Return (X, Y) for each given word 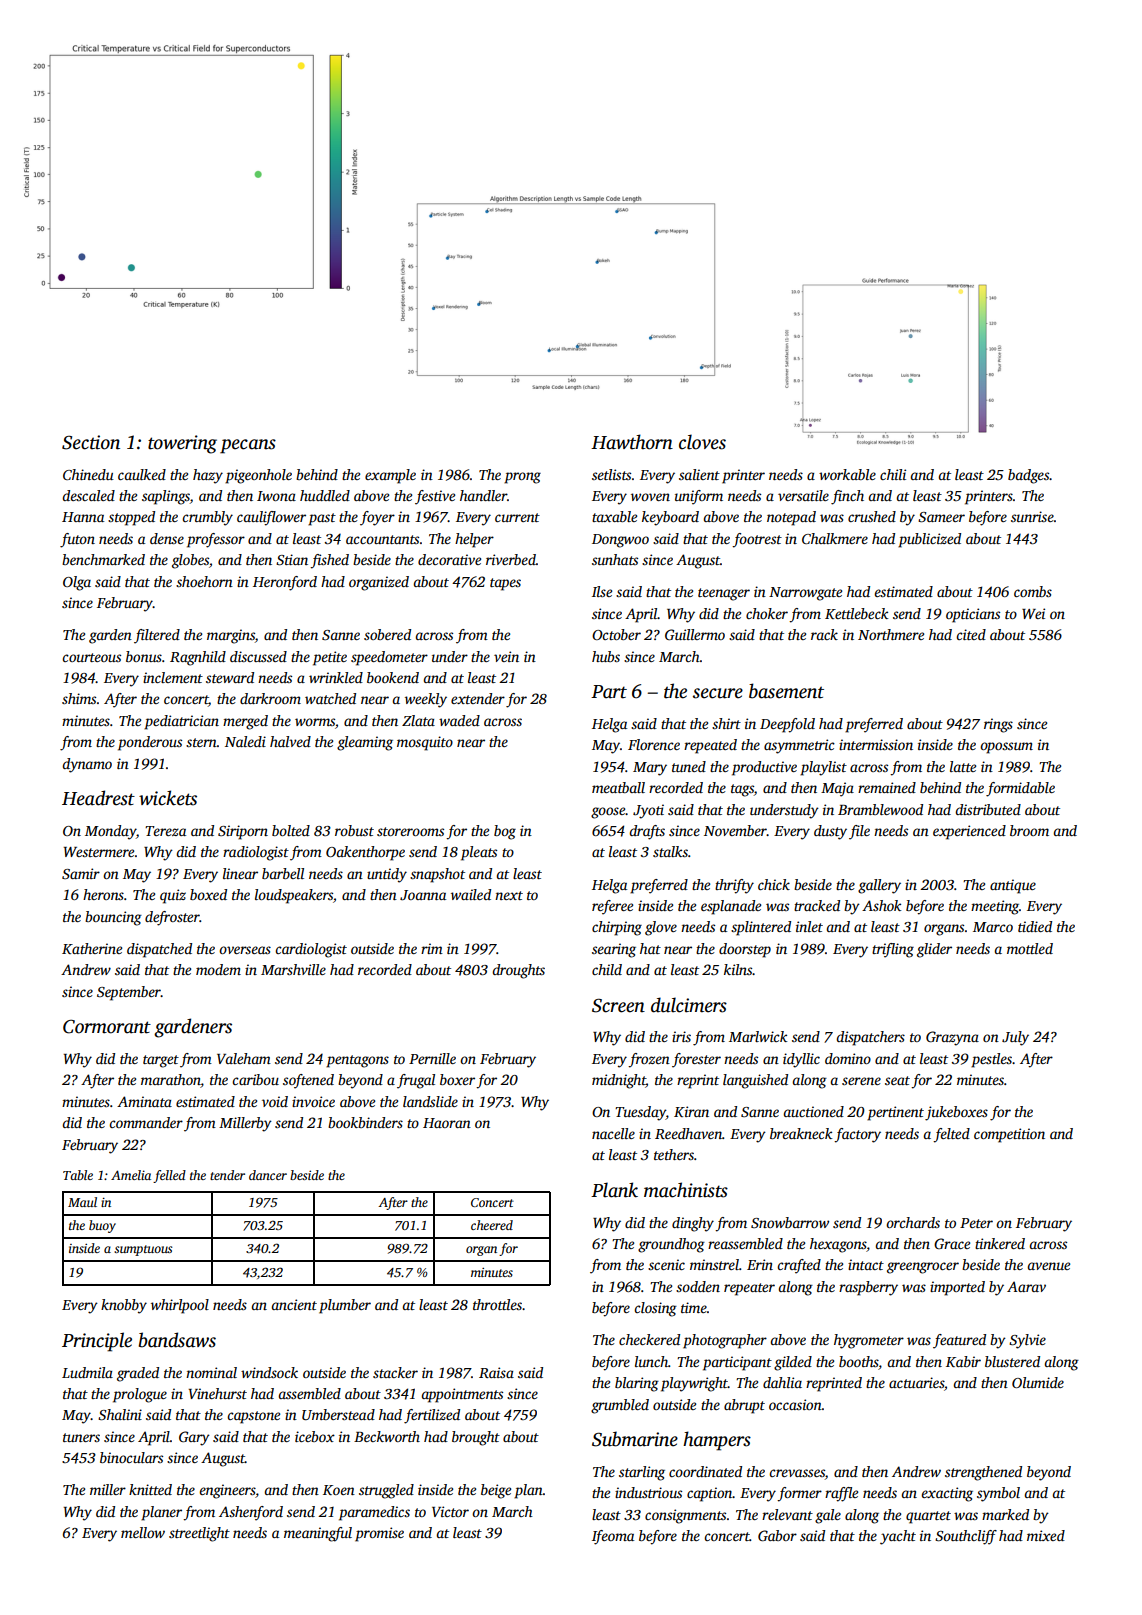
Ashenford (251, 1513)
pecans (248, 446)
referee (612, 907)
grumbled (620, 1406)
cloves (702, 442)
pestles (991, 1060)
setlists (611, 474)
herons (103, 894)
